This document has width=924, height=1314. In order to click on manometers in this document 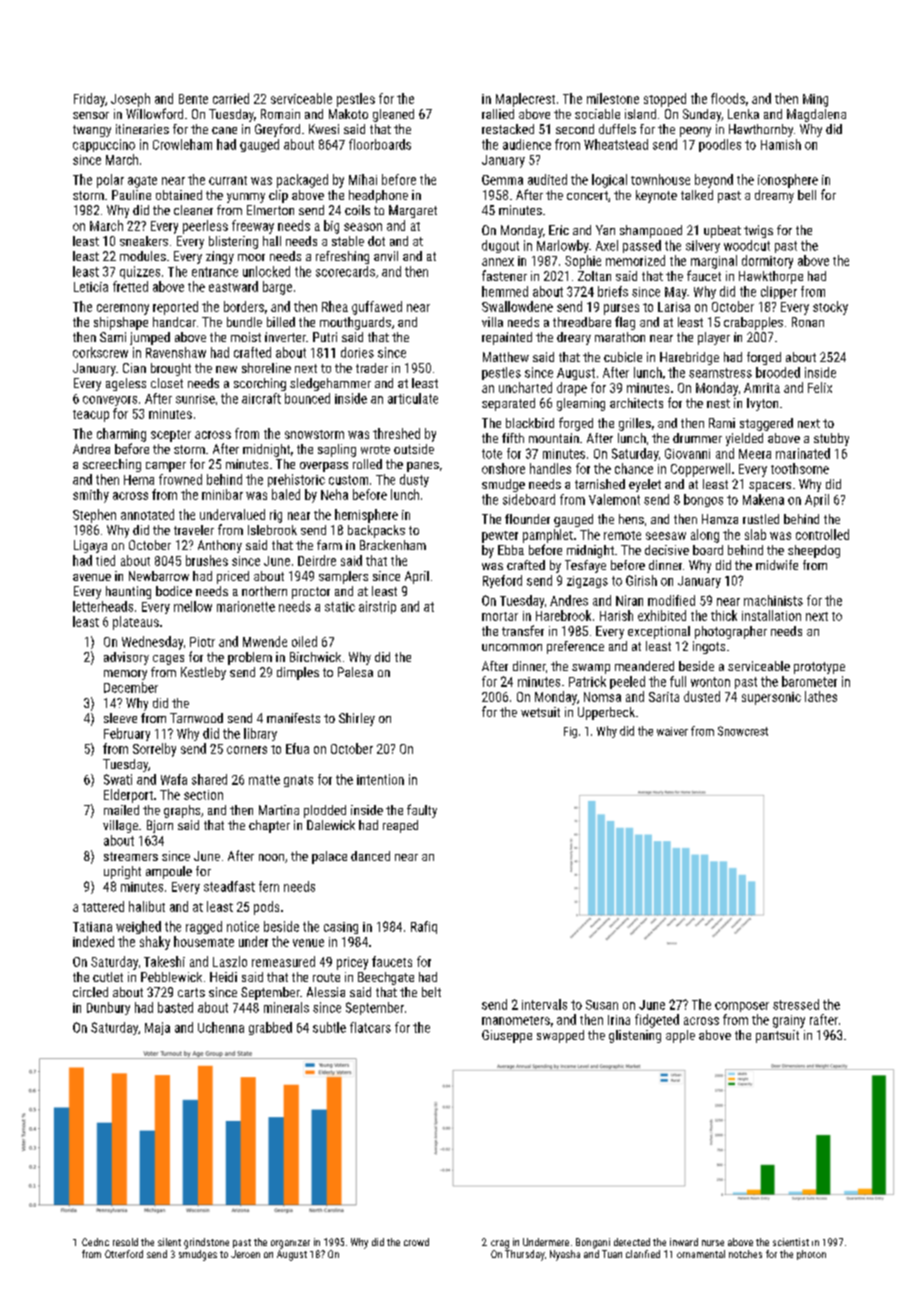, I will do `click(516, 1020)`.
